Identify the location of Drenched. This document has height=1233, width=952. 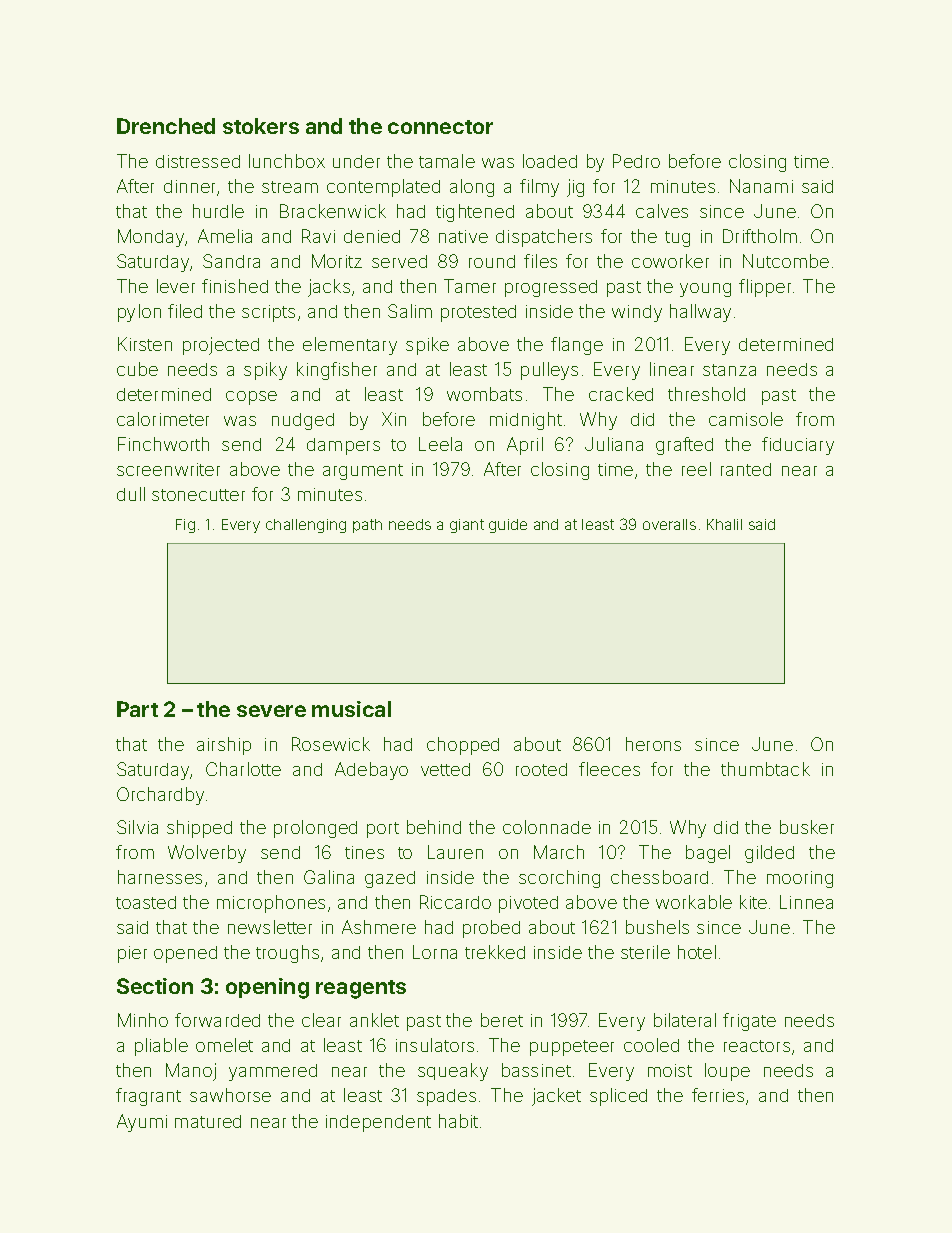
(166, 126).
